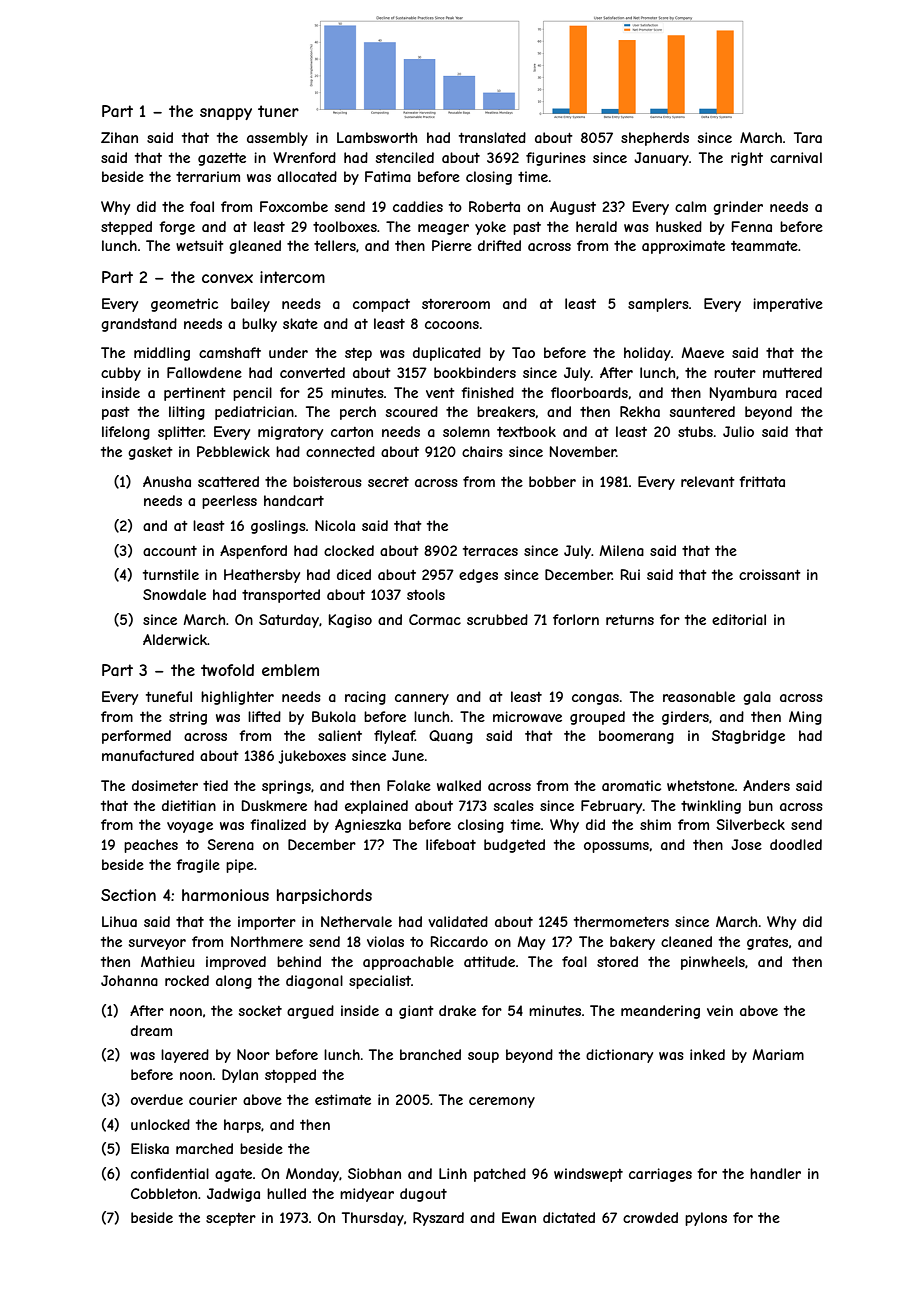  I want to click on croissant, so click(770, 574).
